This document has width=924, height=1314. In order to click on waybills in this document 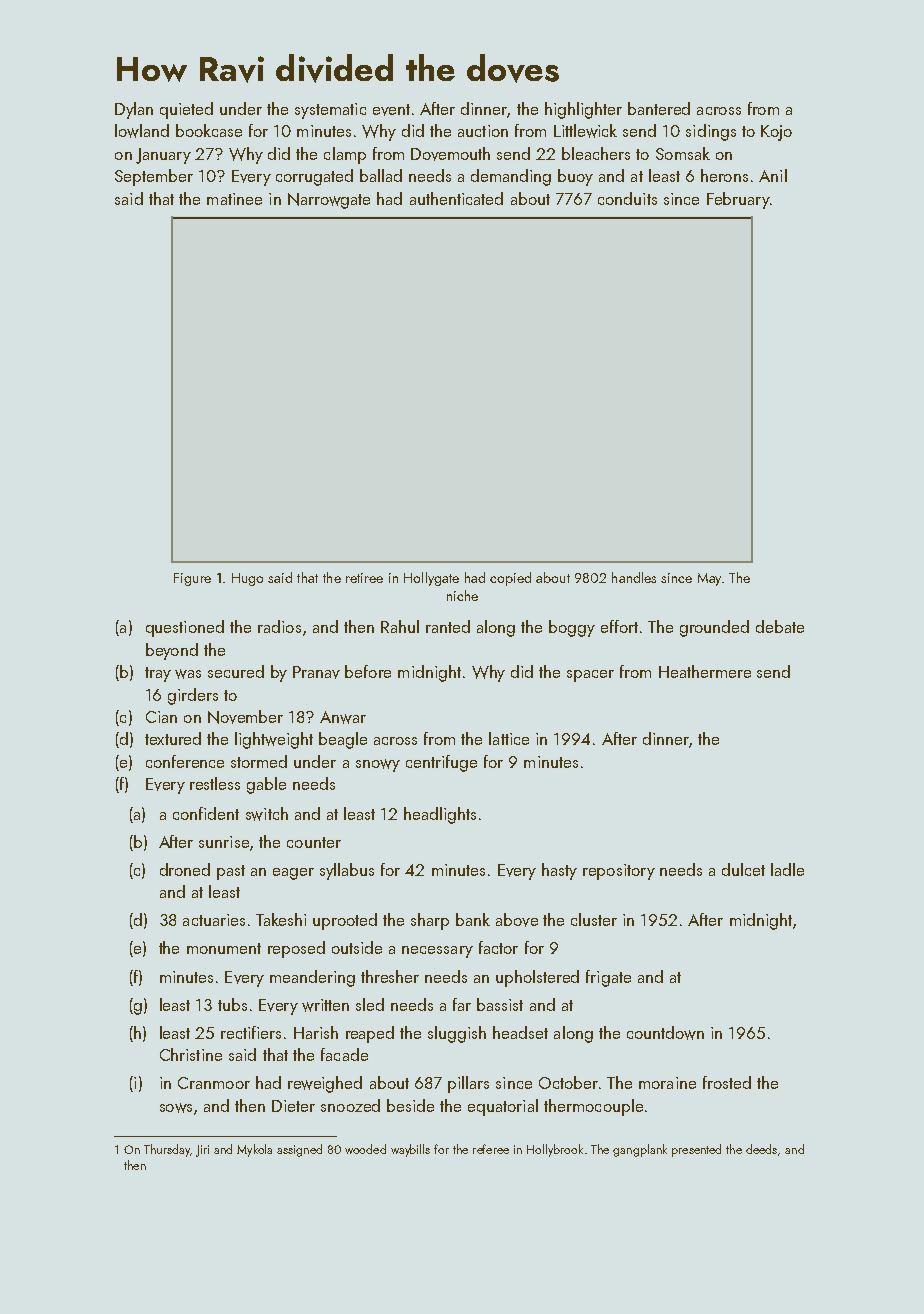, I will do `click(410, 1150)`.
